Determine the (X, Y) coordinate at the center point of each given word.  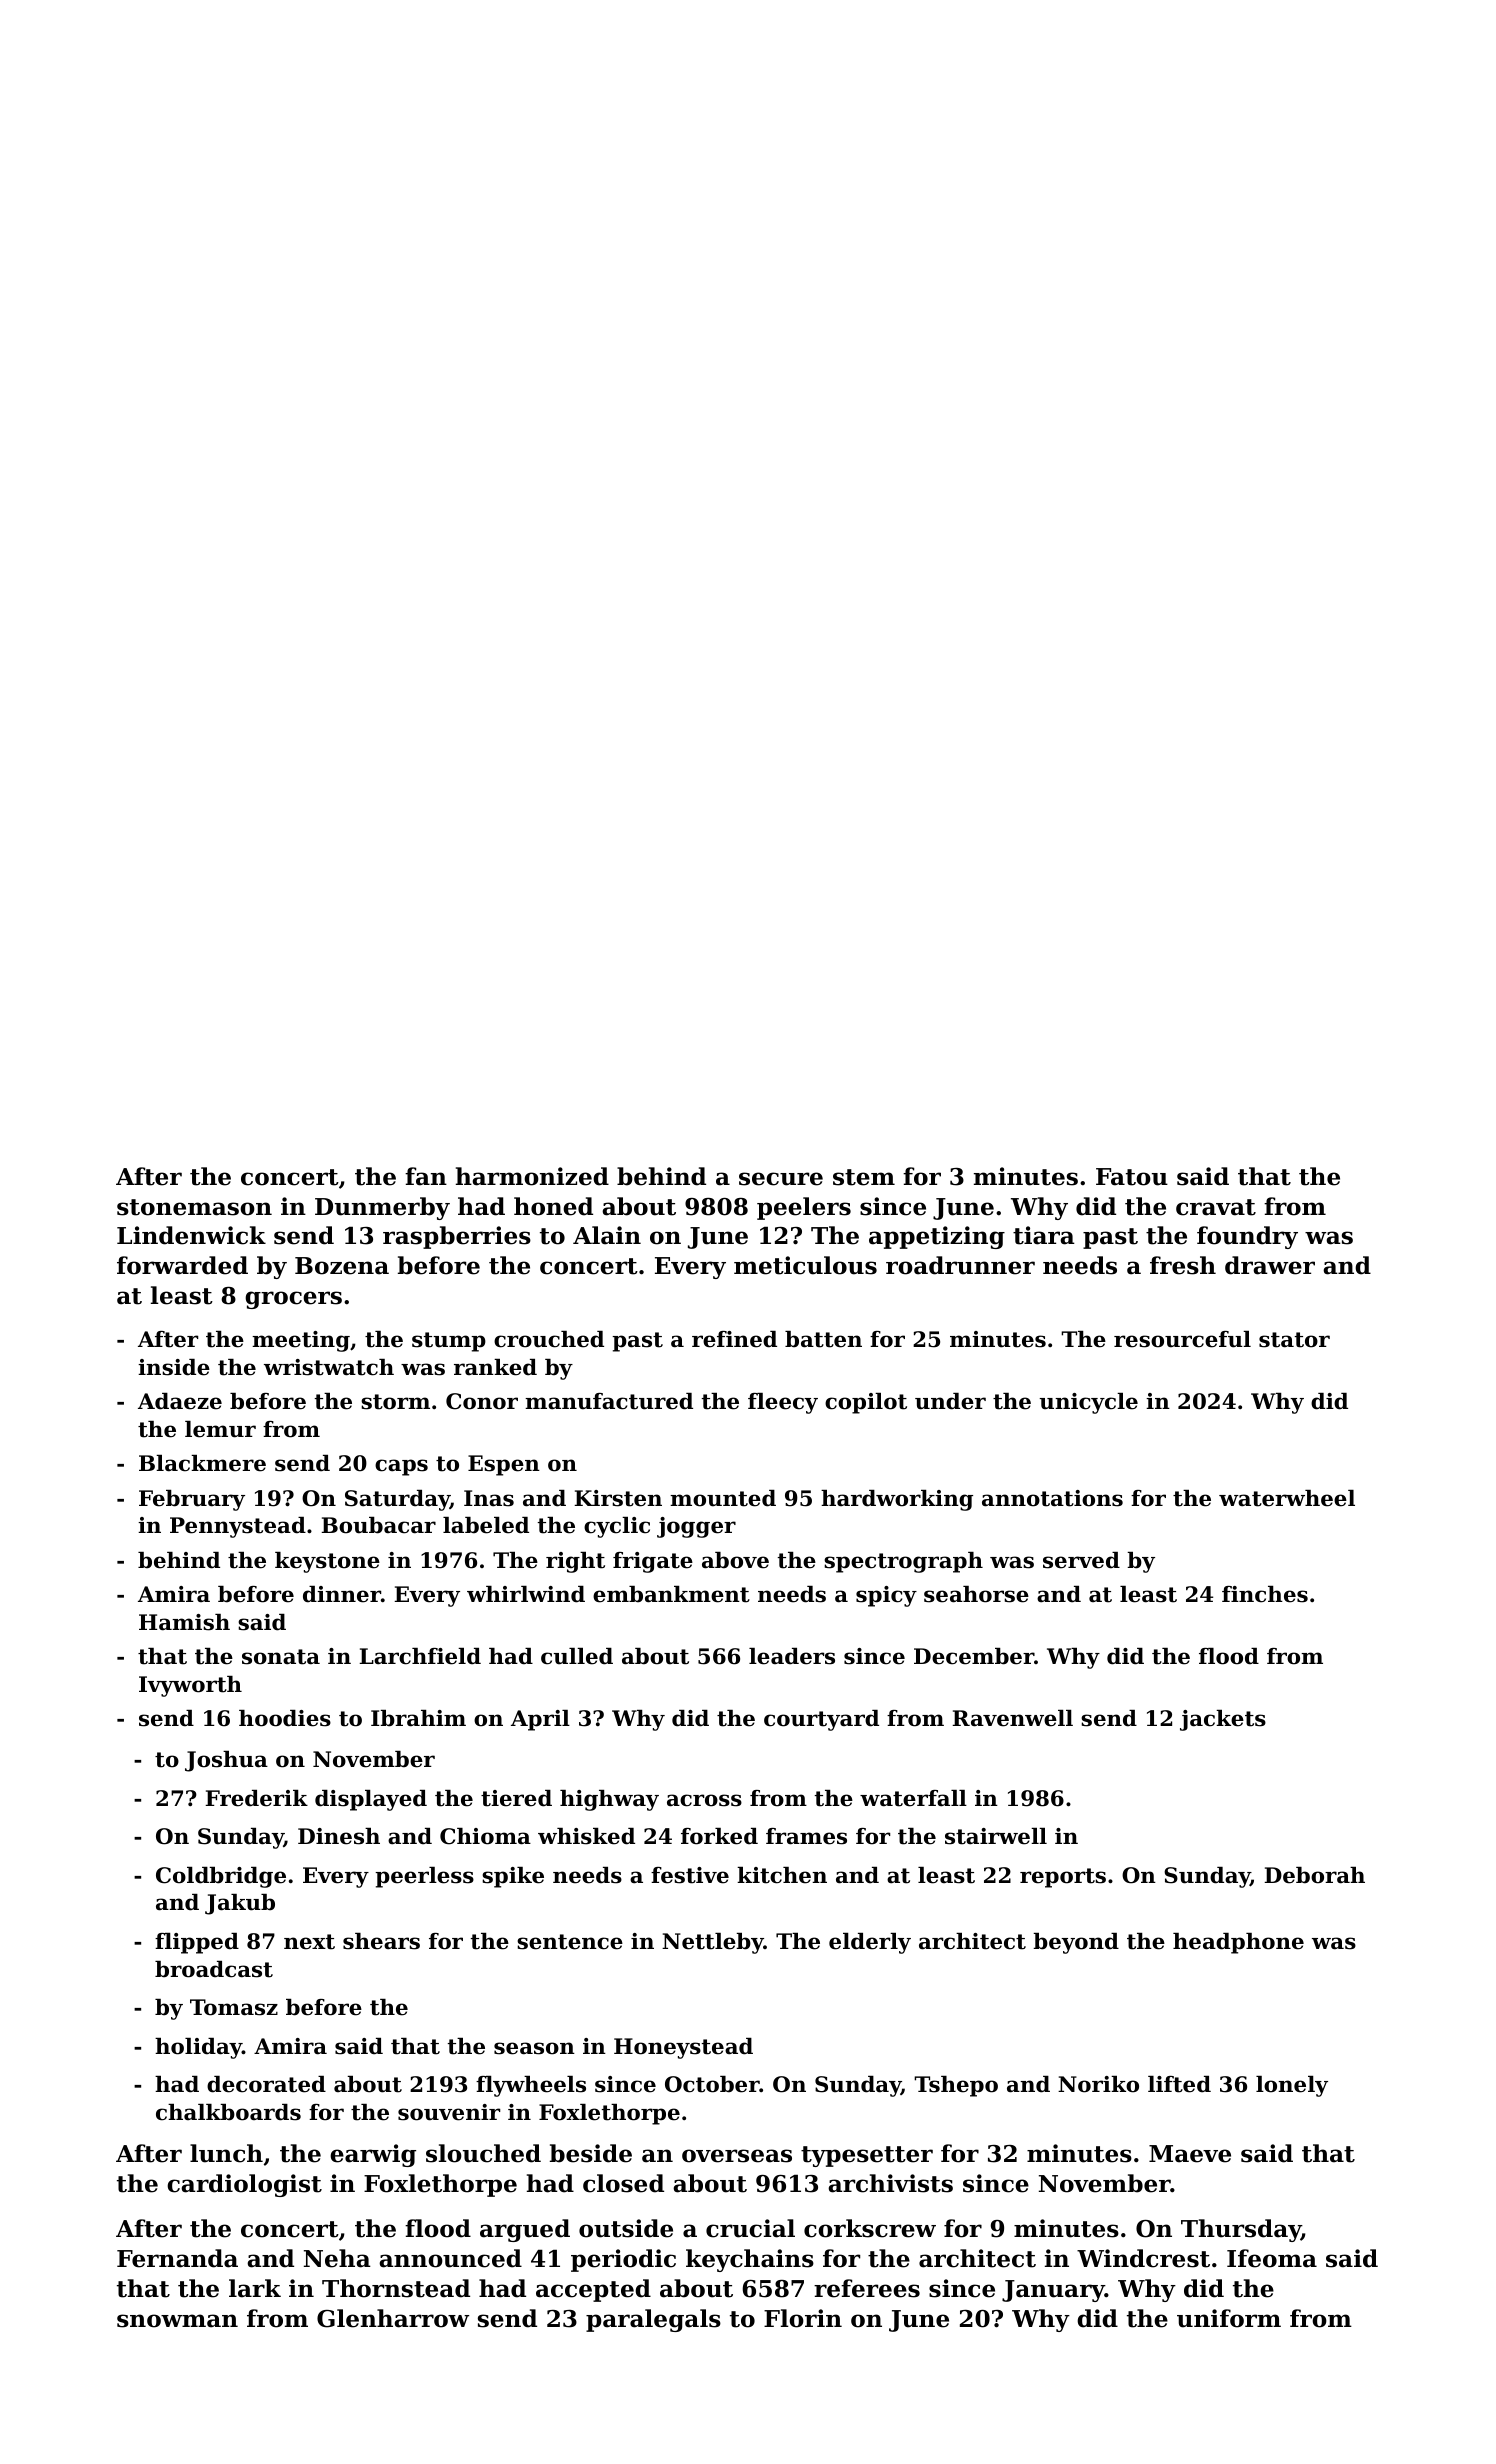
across (704, 1800)
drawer (1270, 1265)
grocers (293, 1300)
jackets (1223, 1720)
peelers (804, 1208)
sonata (281, 1657)
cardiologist (244, 2185)
